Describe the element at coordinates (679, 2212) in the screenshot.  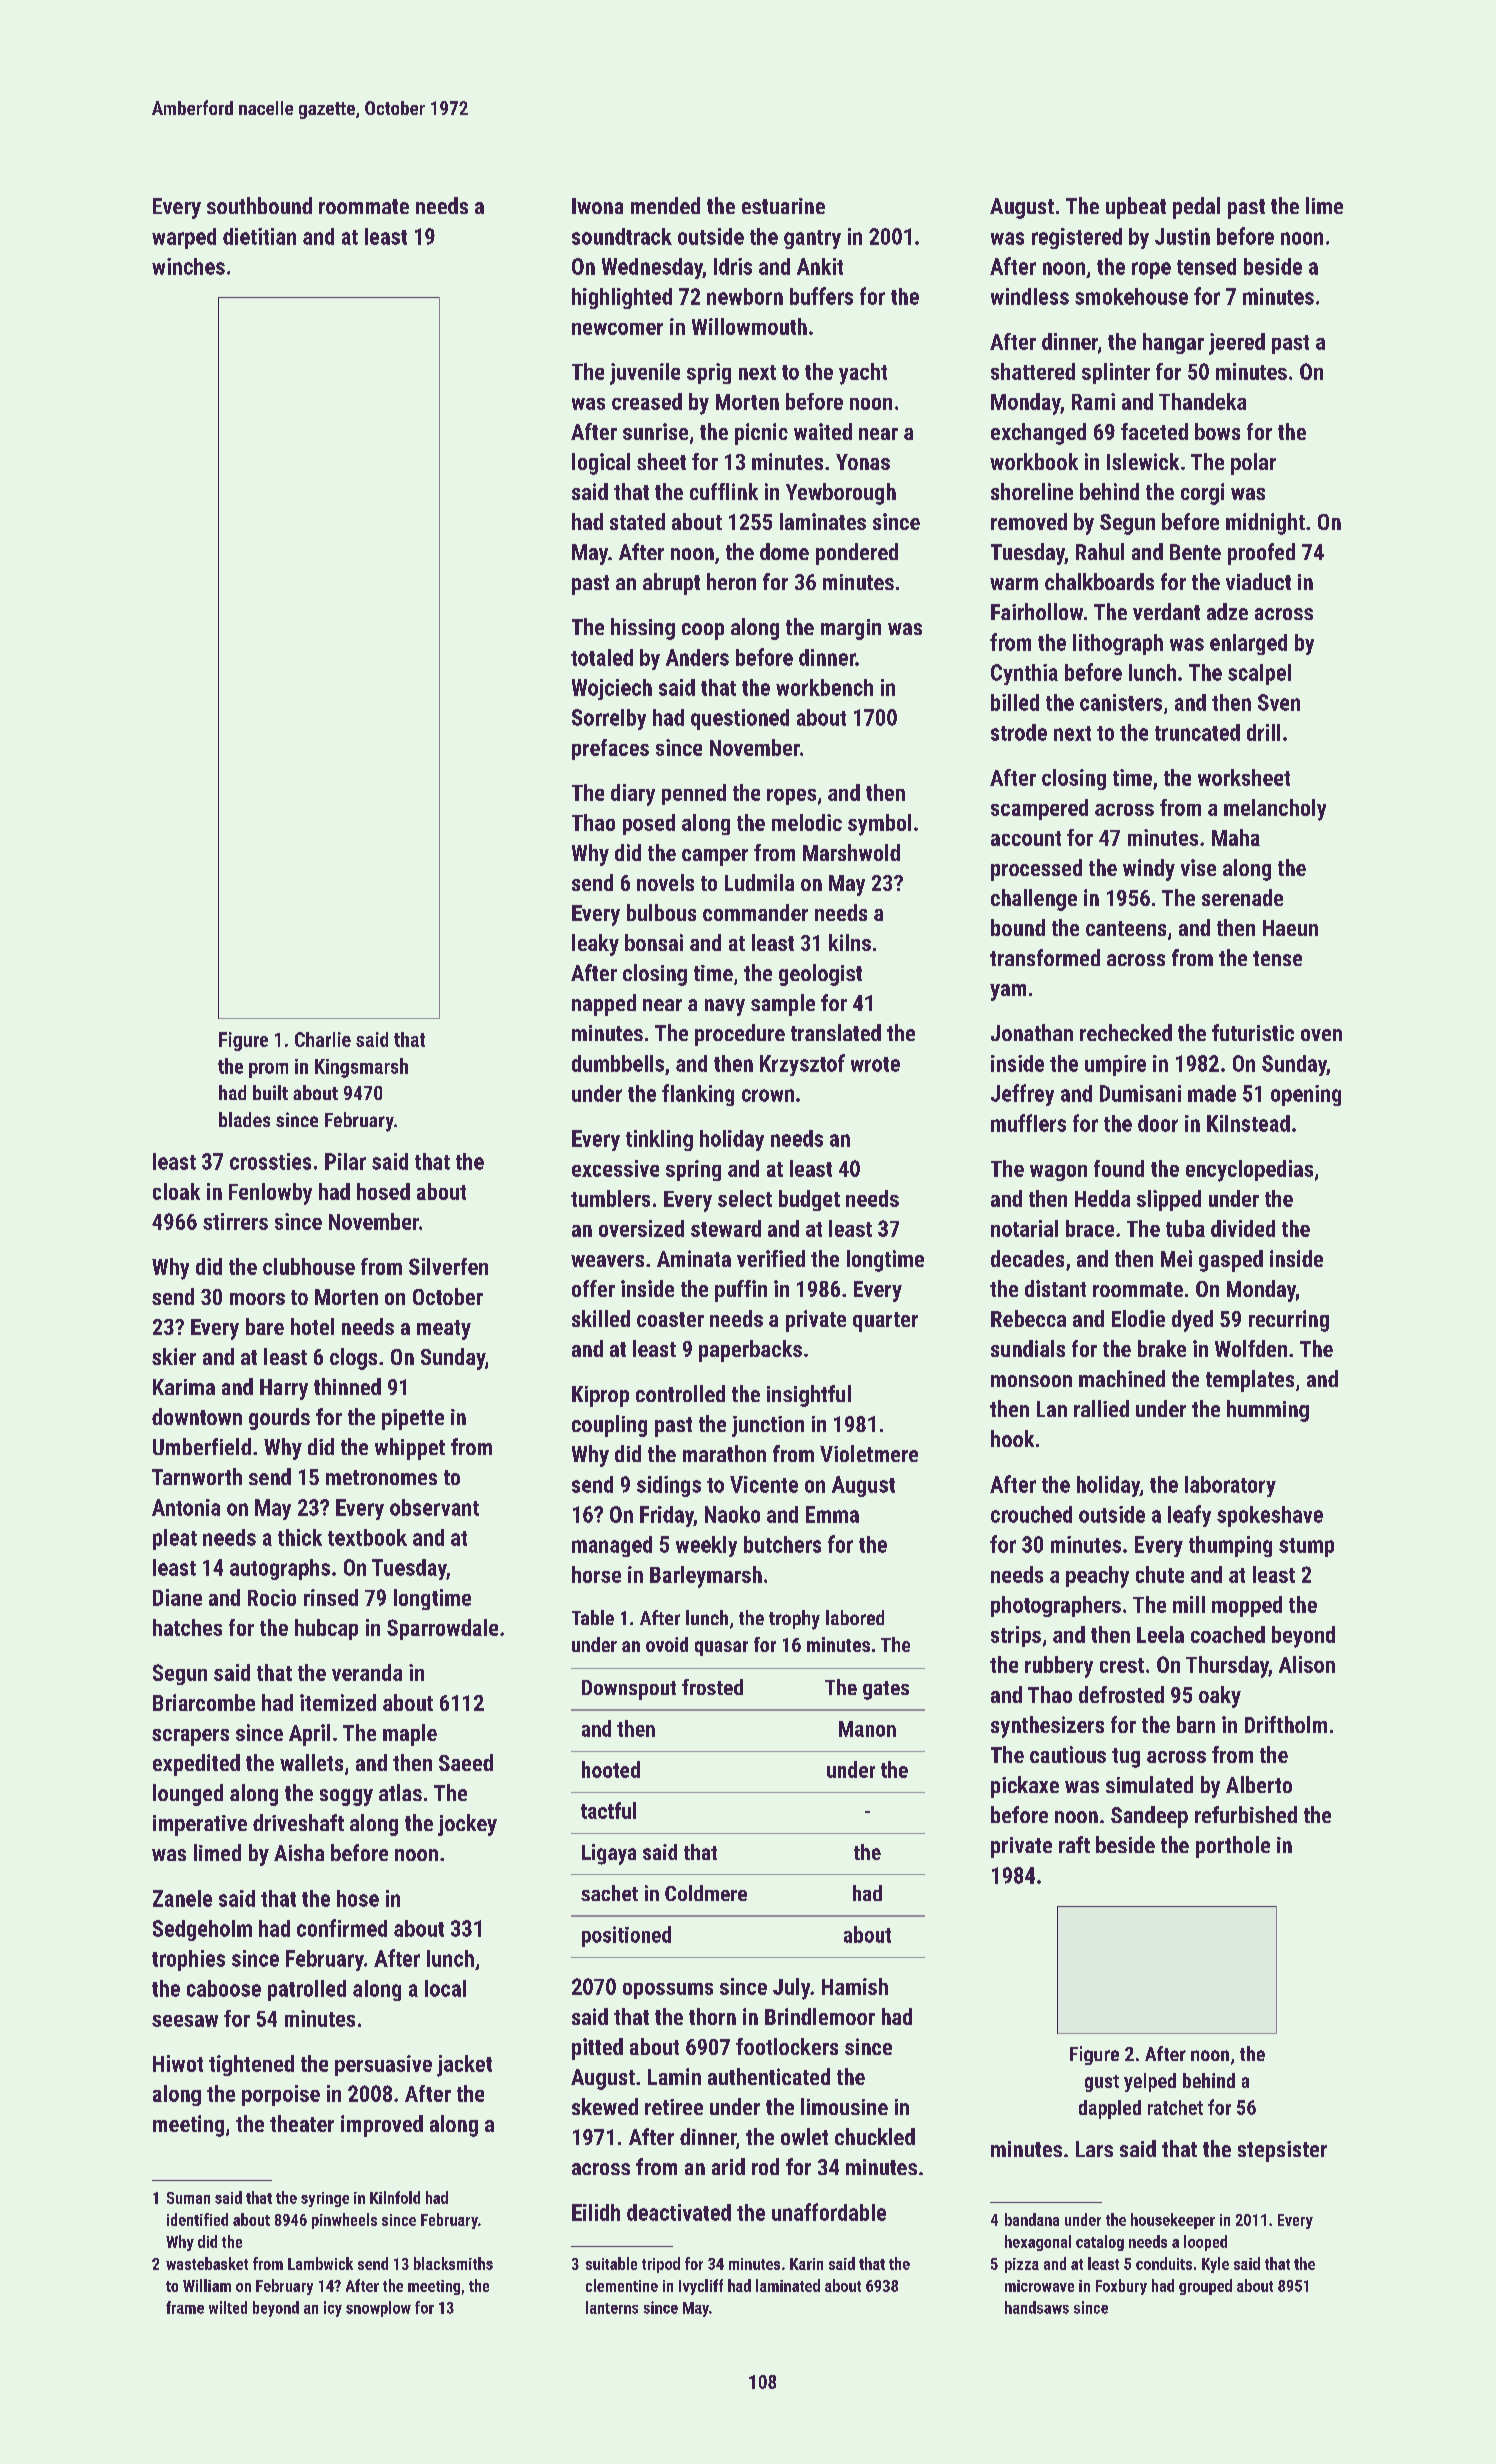
I see `deactivated` at that location.
